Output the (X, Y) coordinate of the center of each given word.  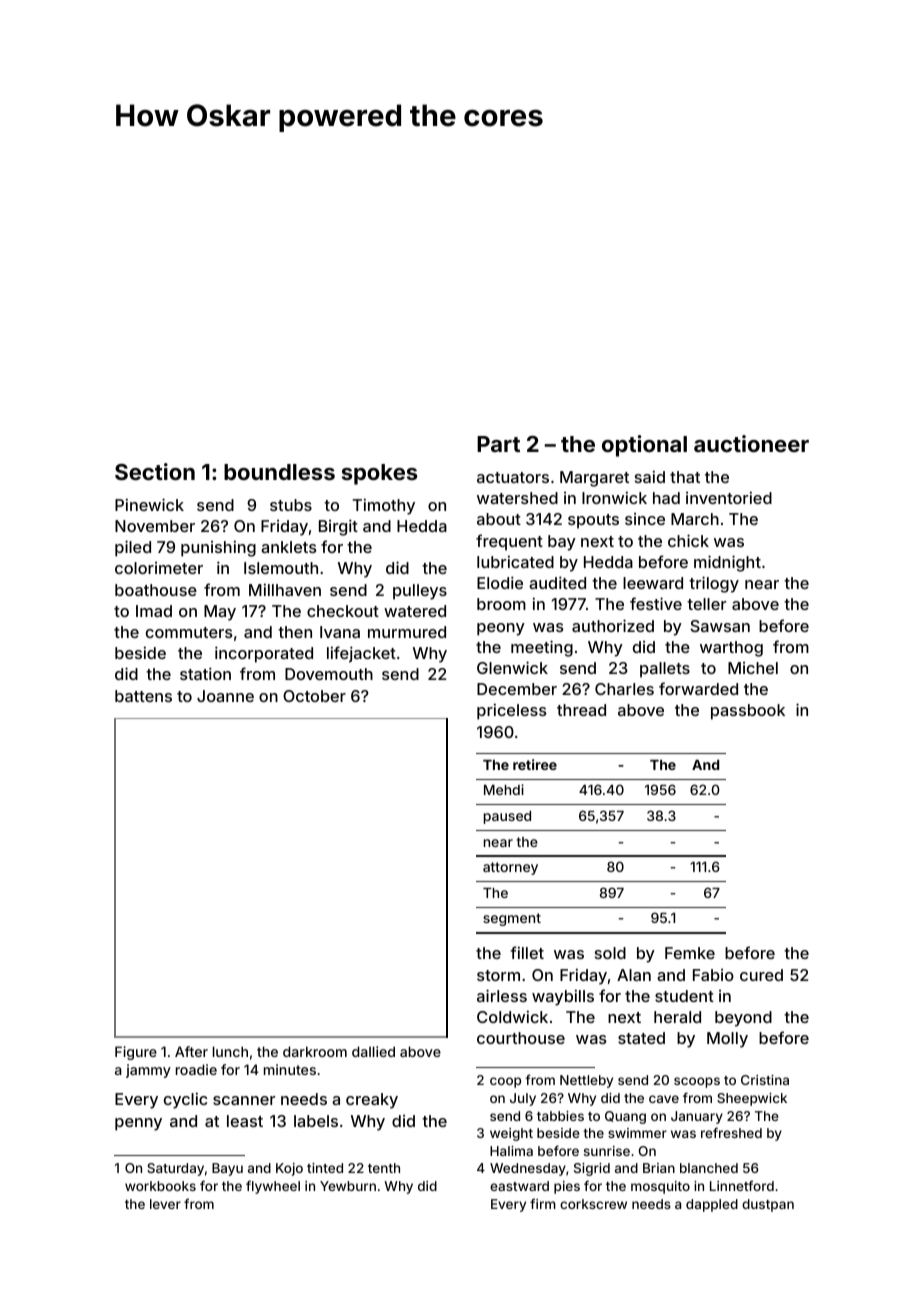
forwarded (698, 688)
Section (155, 471)
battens (143, 696)
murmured (407, 632)
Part (498, 444)
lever (165, 1204)
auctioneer (751, 443)
